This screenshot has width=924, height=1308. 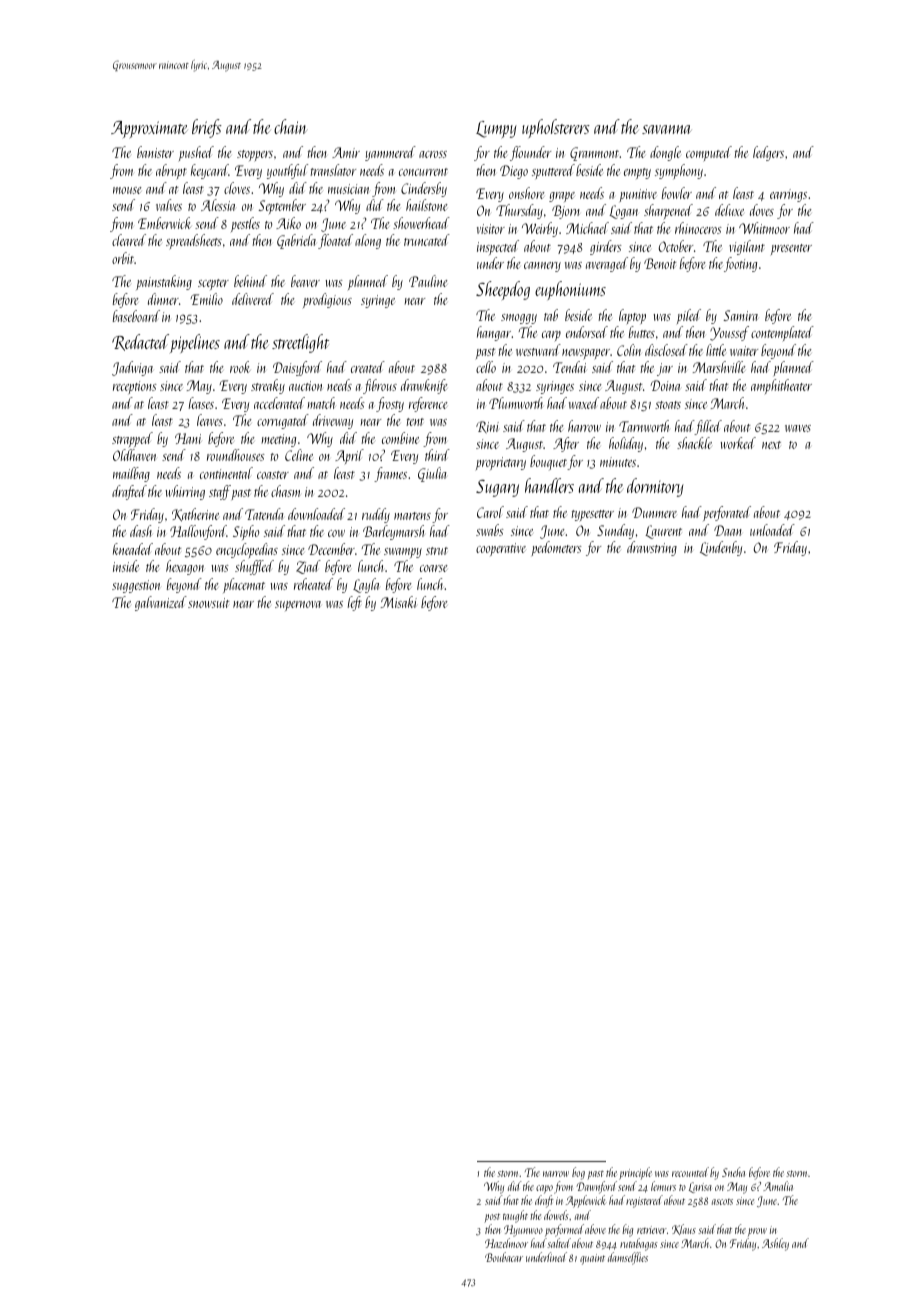 What do you see at coordinates (492, 1218) in the screenshot?
I see `post` at bounding box center [492, 1218].
